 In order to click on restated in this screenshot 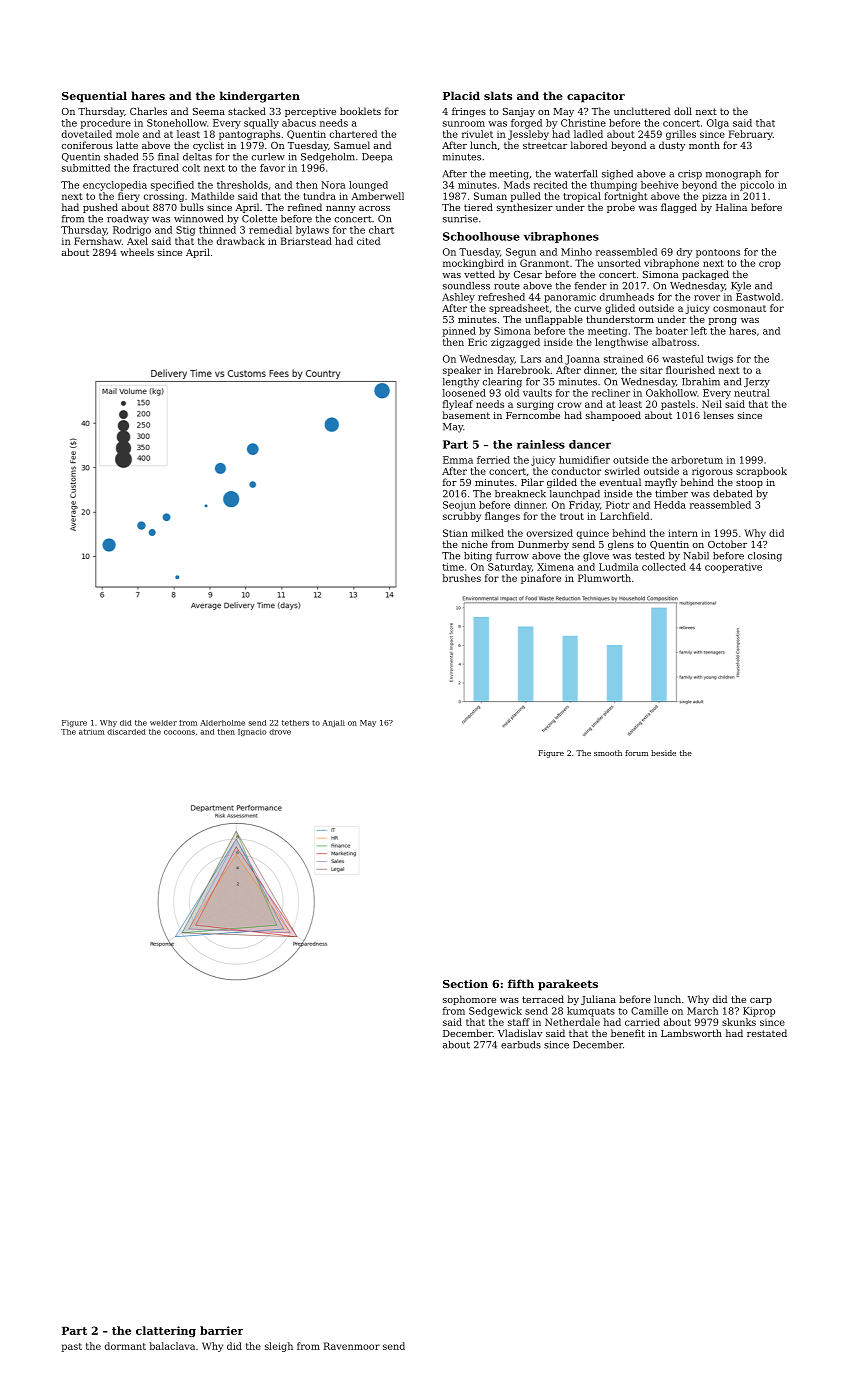, I will do `click(767, 1033)`.
